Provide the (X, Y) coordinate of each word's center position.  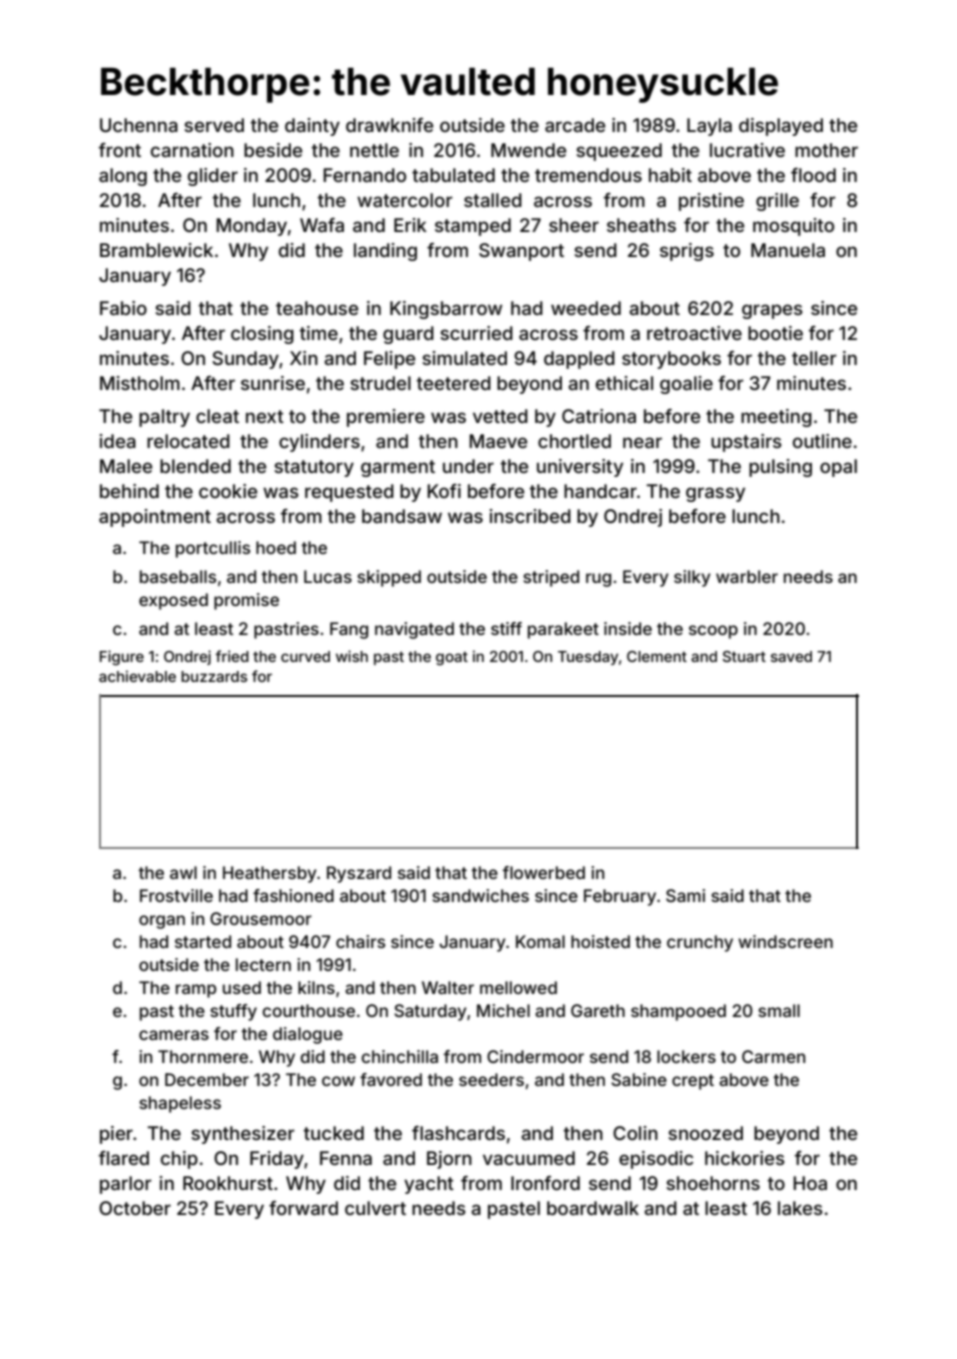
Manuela (788, 250)
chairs (360, 941)
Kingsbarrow (446, 310)
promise (246, 601)
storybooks (671, 360)
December (207, 1079)
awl (183, 872)
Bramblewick (156, 250)
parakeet (563, 630)
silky (692, 578)
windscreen (785, 941)
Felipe (389, 360)
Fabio (123, 308)
